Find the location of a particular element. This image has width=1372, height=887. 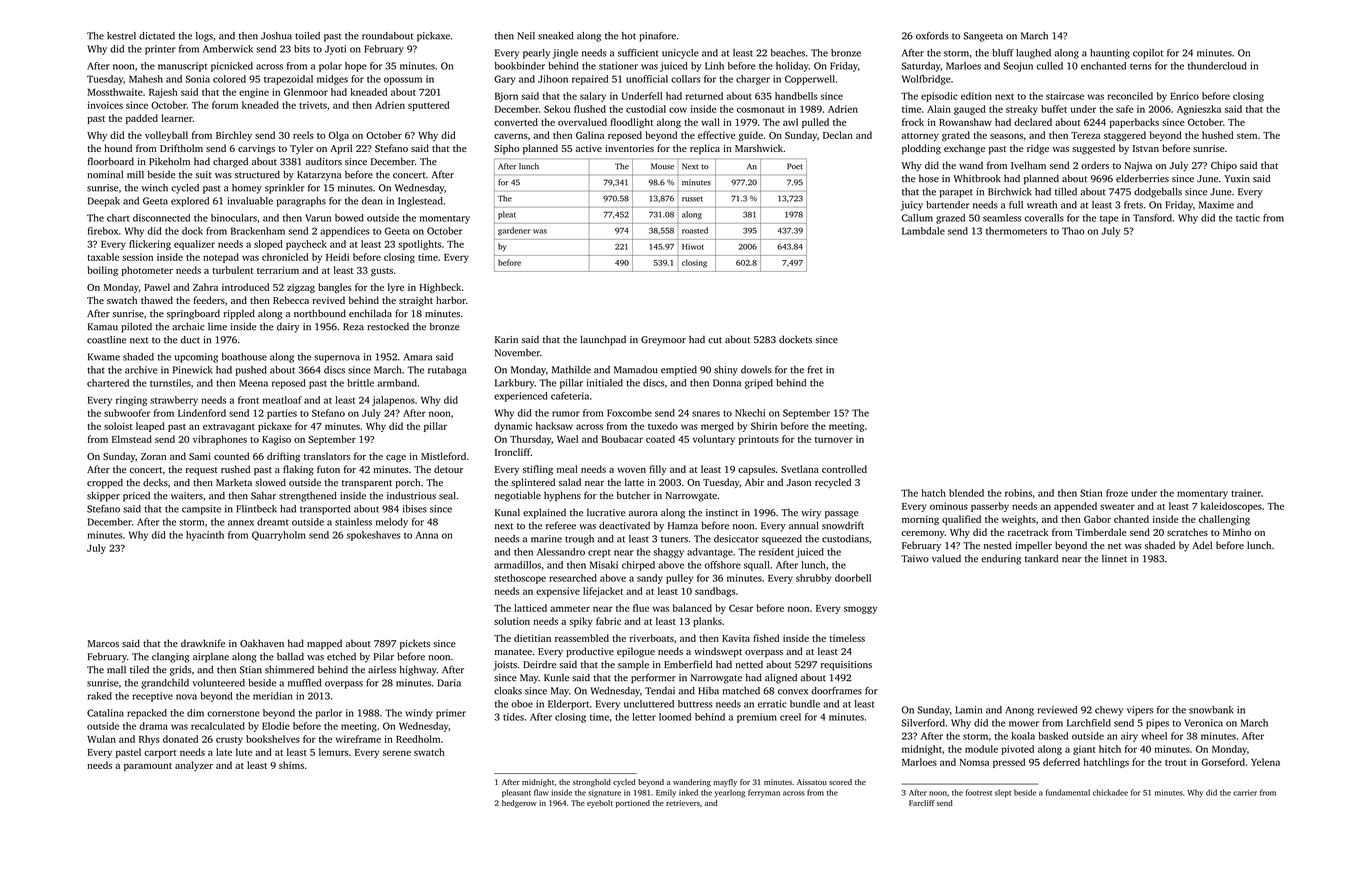

pleasant is located at coordinates (516, 793).
